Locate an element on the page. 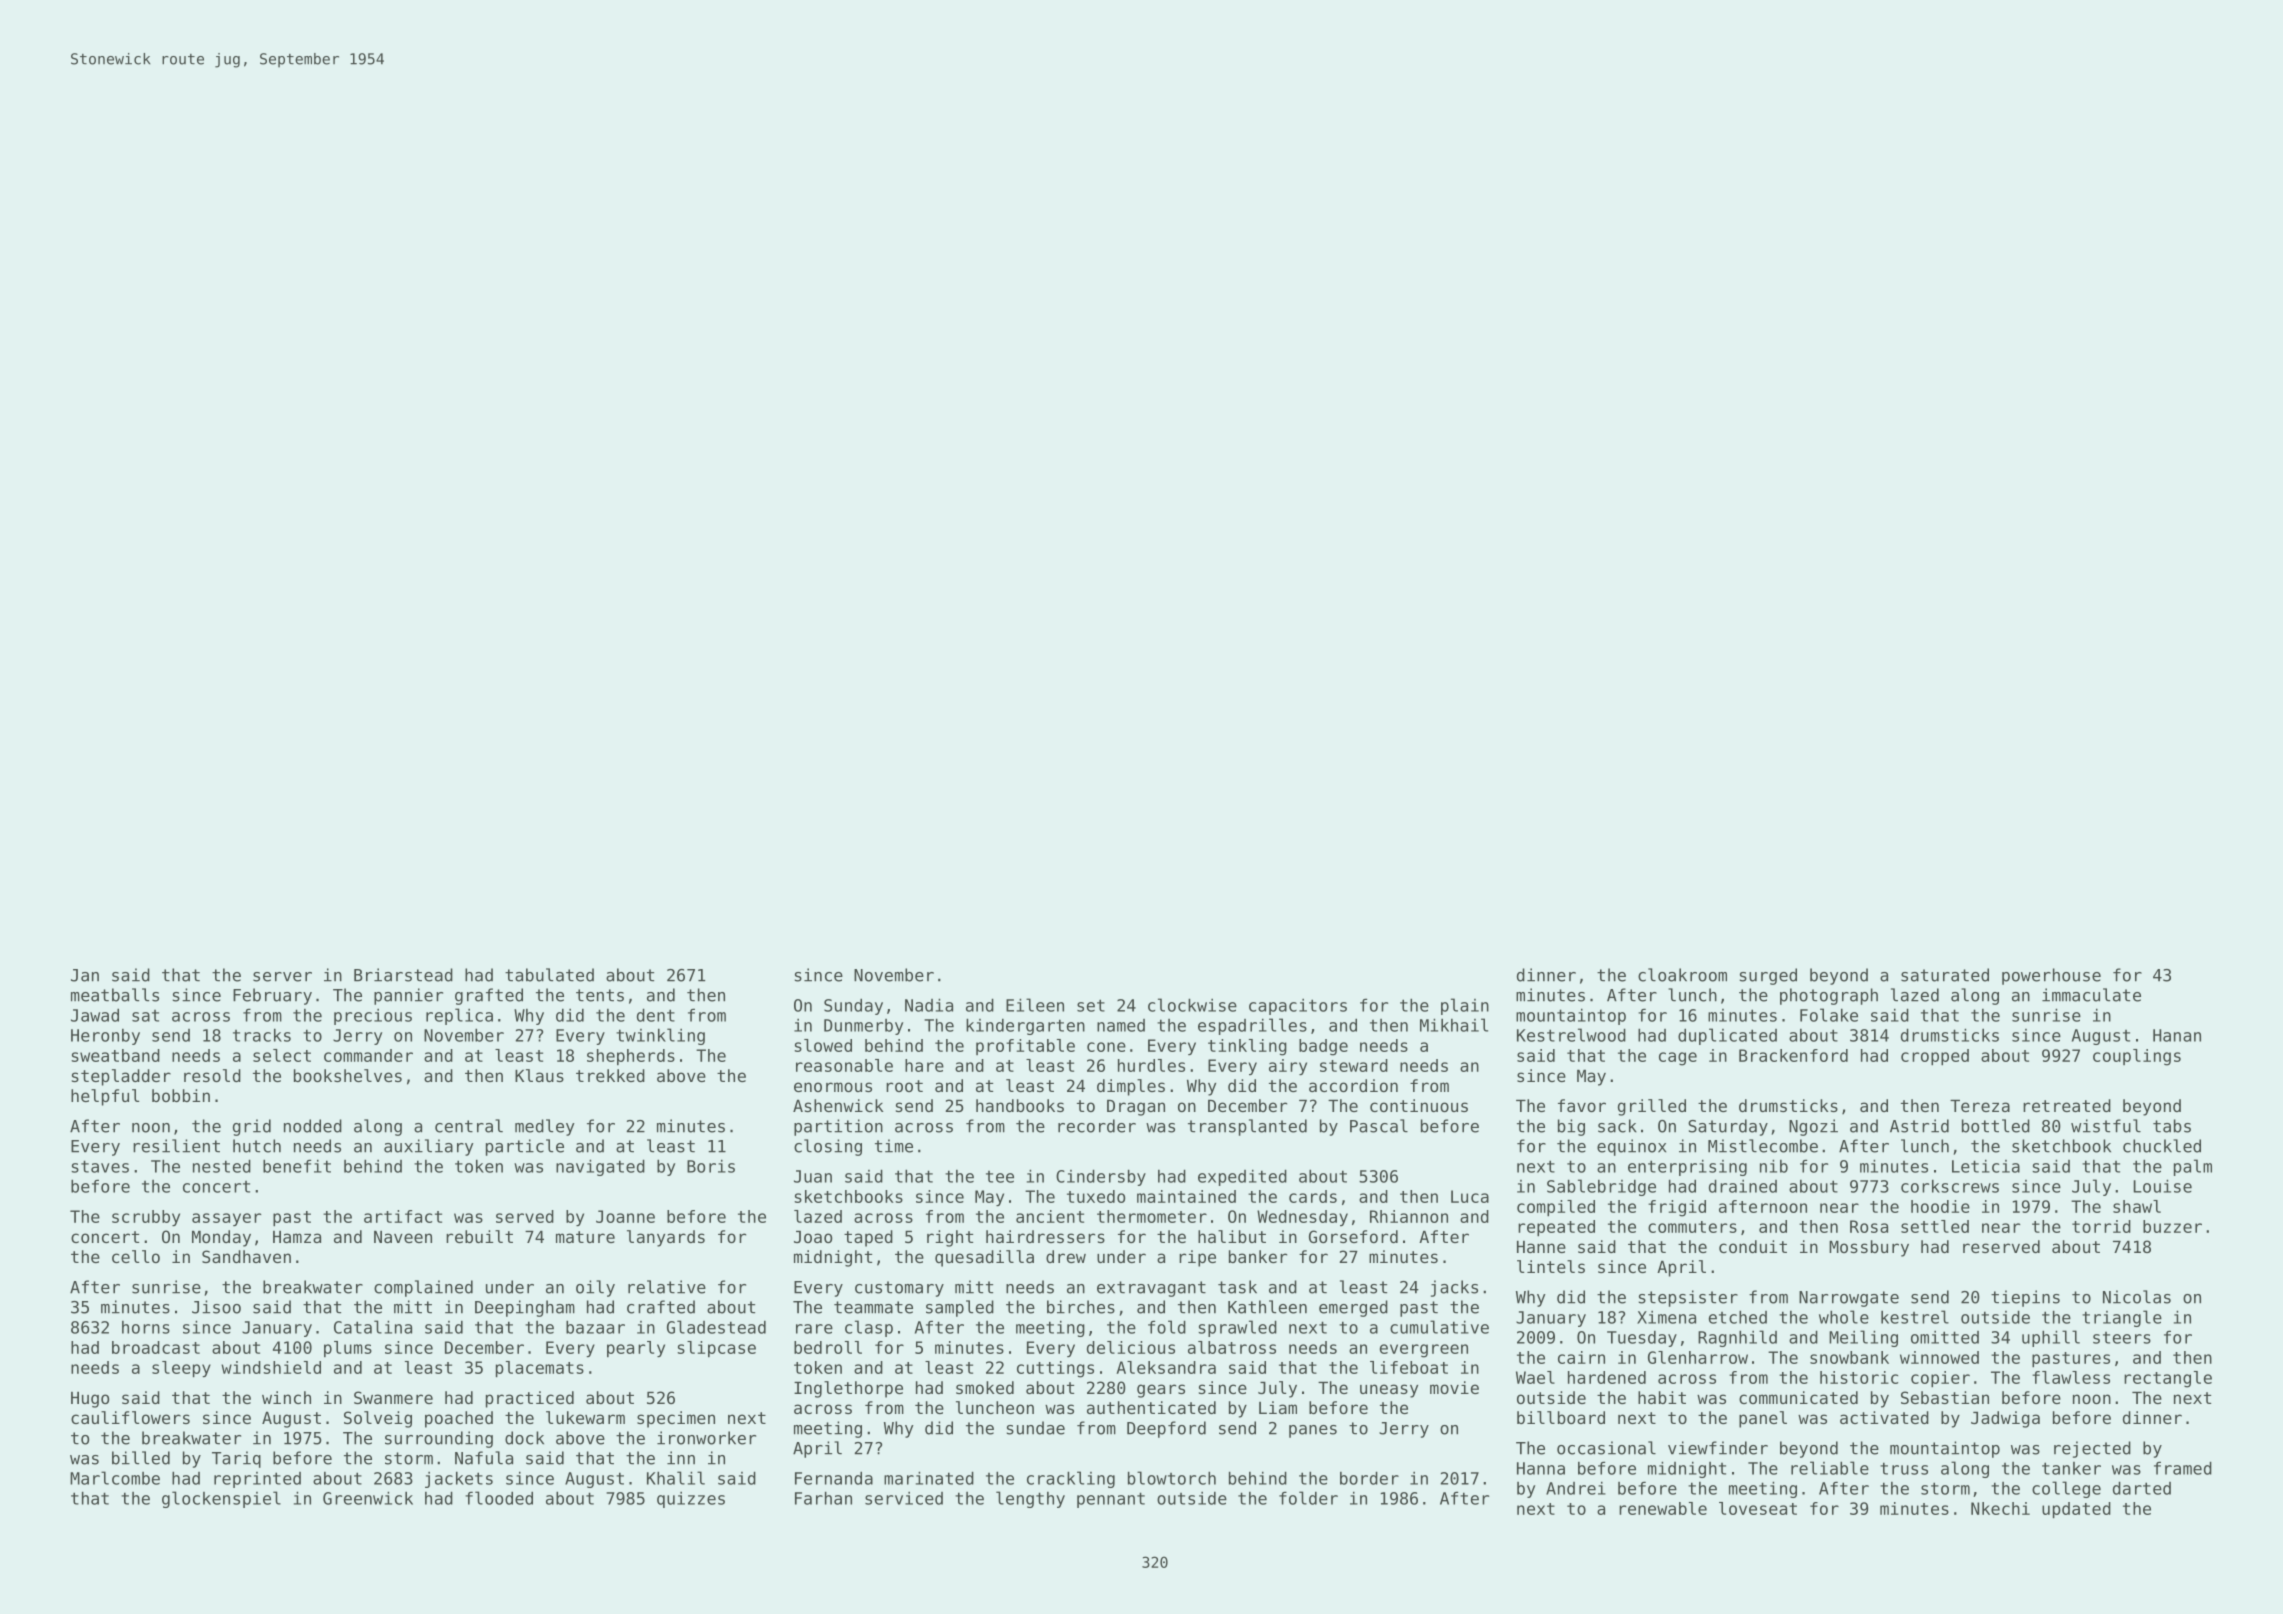 This document has height=1614, width=2283. reprinted is located at coordinates (257, 1480).
